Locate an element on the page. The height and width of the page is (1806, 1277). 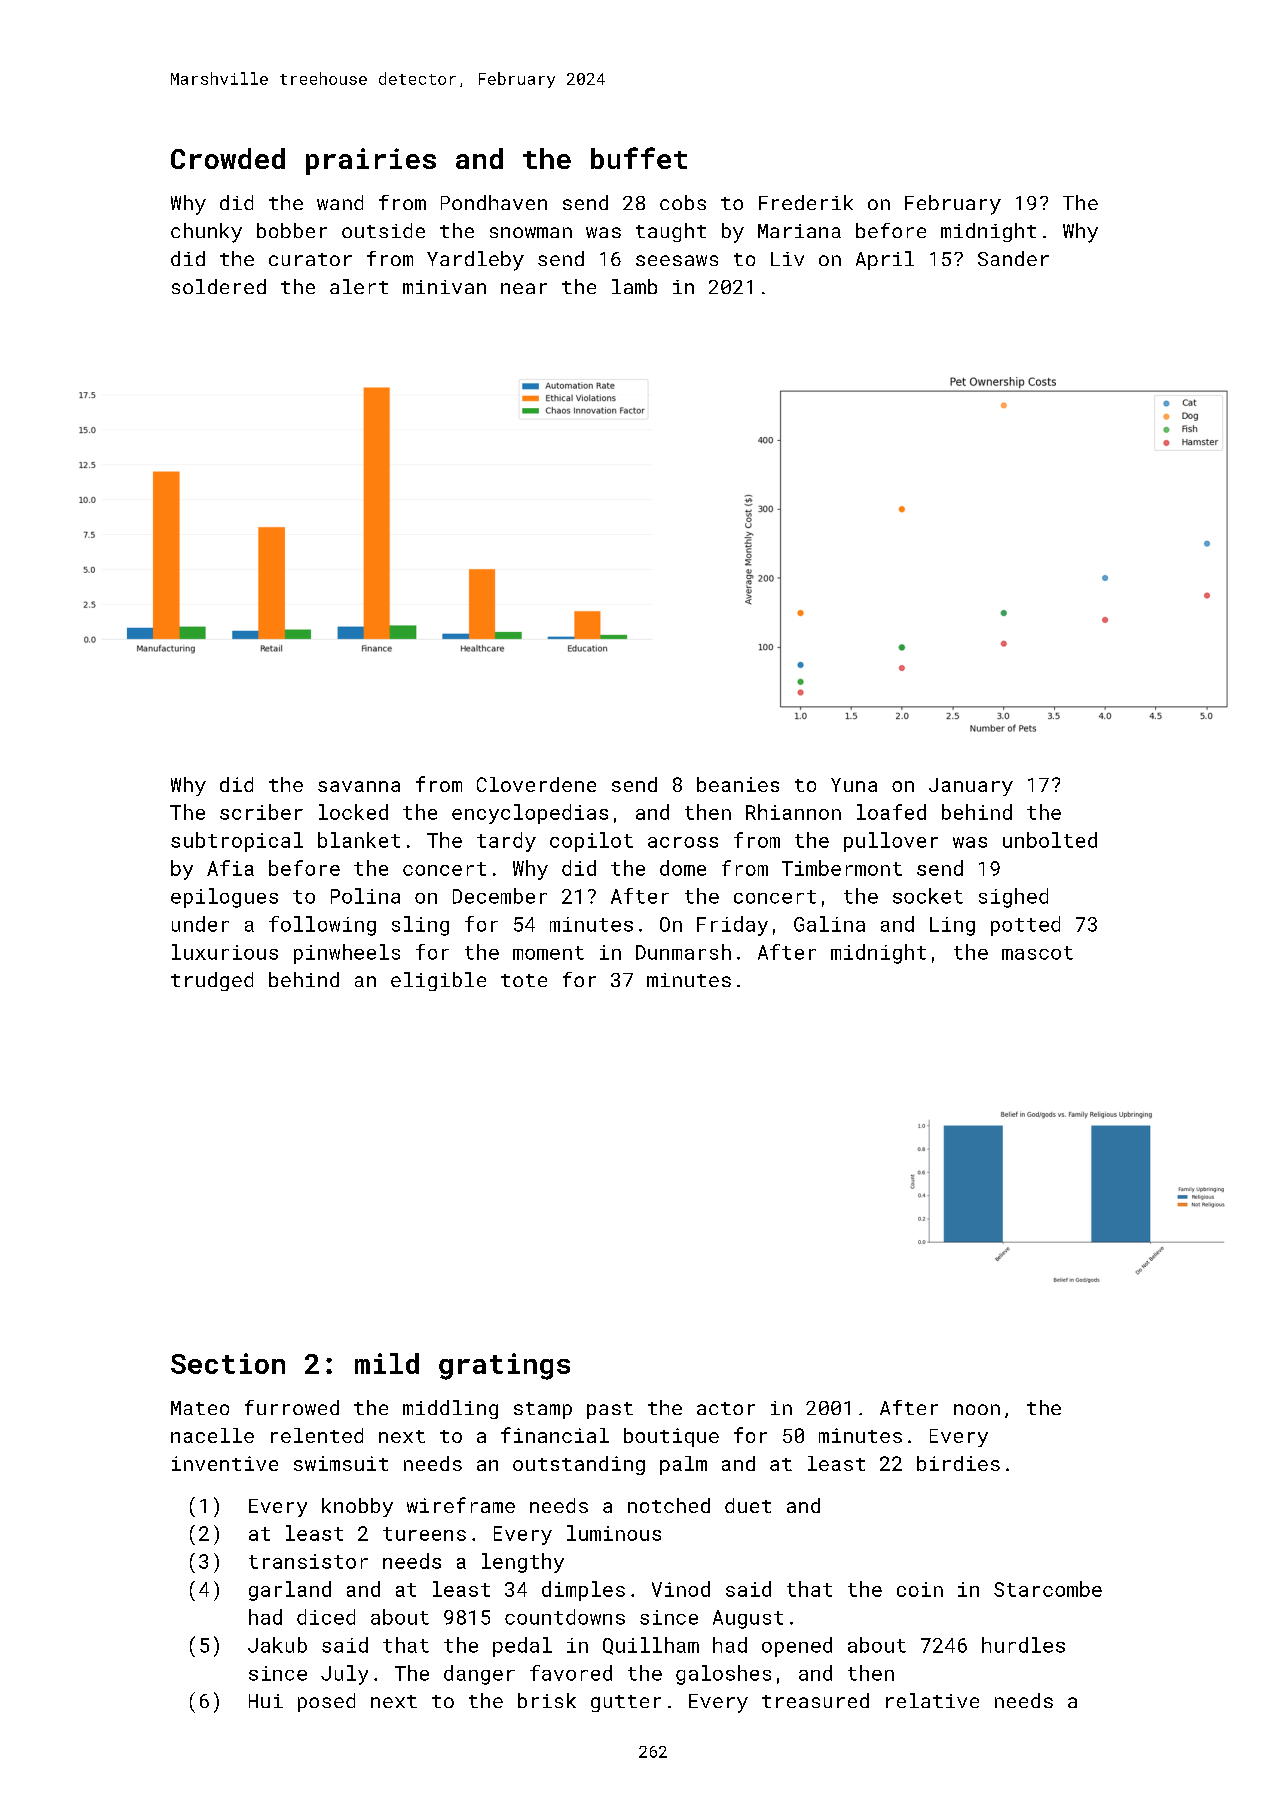
soldered is located at coordinates (219, 286).
